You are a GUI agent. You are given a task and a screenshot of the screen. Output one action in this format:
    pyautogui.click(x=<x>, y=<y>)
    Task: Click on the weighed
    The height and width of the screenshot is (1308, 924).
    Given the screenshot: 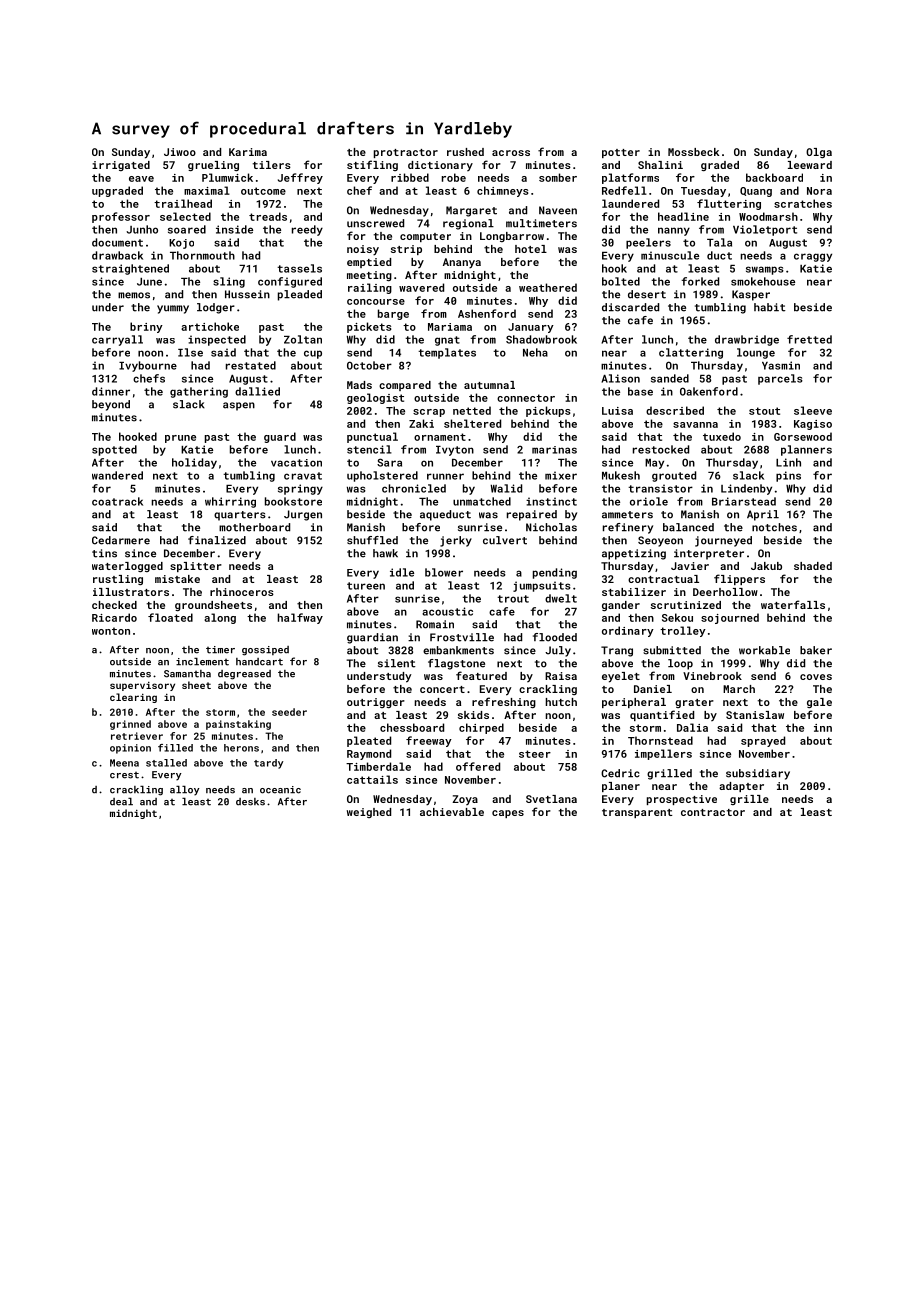 What is the action you would take?
    pyautogui.click(x=369, y=813)
